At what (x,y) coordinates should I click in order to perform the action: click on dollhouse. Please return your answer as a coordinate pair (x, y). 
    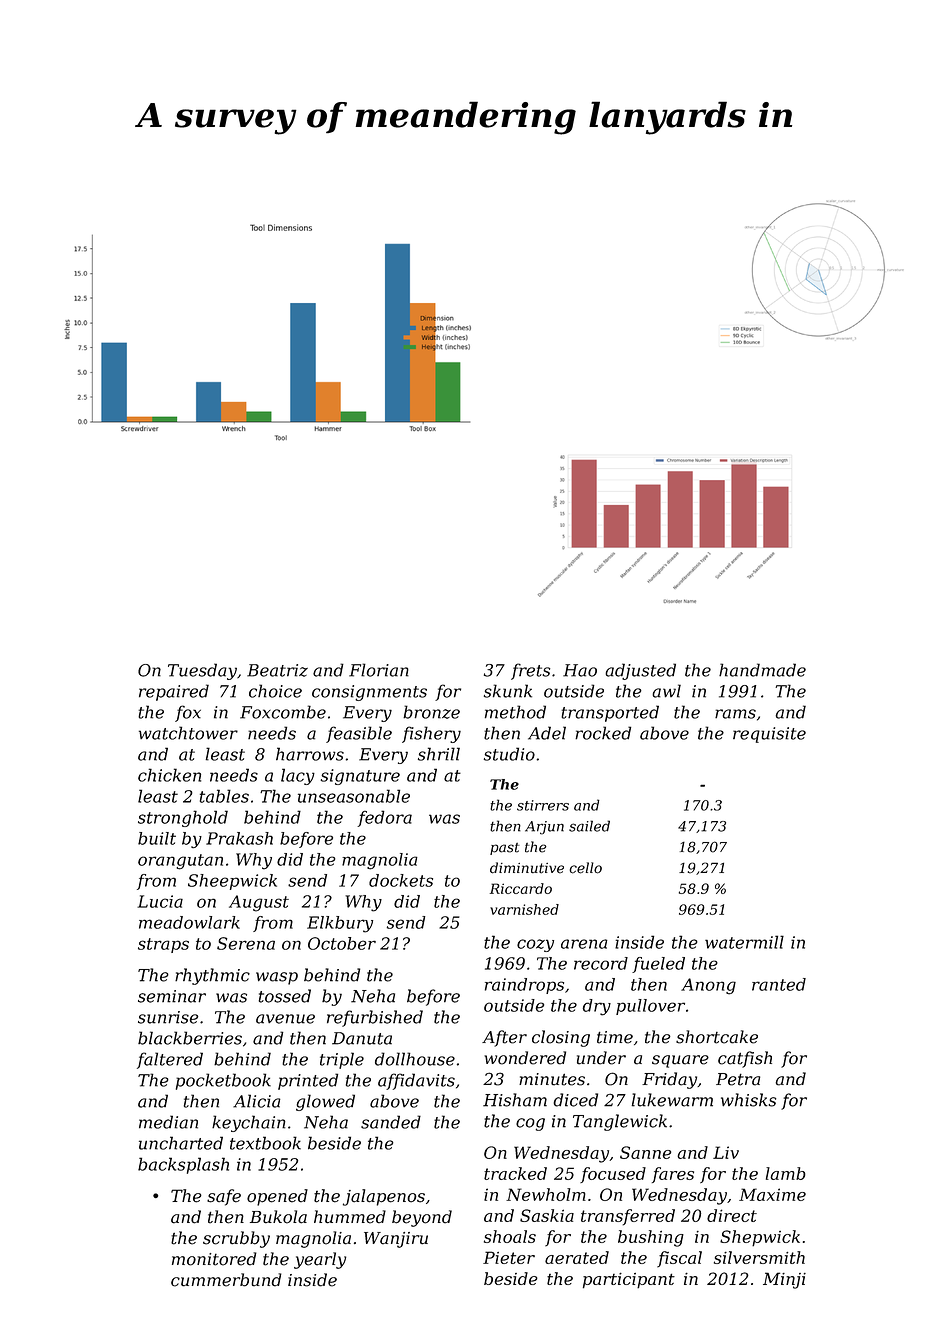
    Looking at the image, I should click on (415, 1059).
